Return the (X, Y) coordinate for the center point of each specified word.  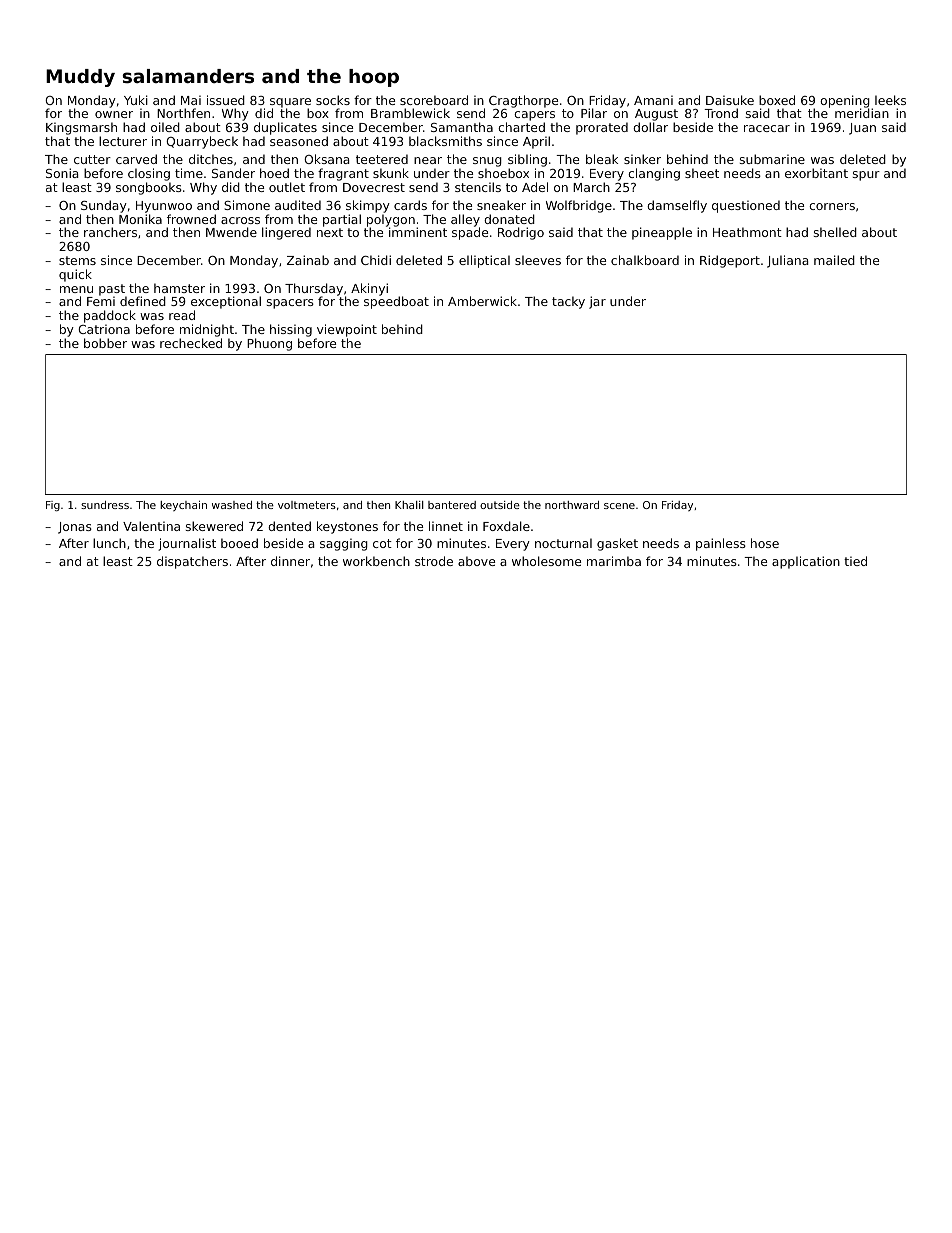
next (330, 232)
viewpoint (347, 330)
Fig (53, 506)
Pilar (594, 113)
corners (832, 206)
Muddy (80, 78)
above (476, 561)
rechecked (191, 343)
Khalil (409, 505)
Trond (721, 113)
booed (239, 543)
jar (597, 302)
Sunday (104, 206)
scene (619, 506)
